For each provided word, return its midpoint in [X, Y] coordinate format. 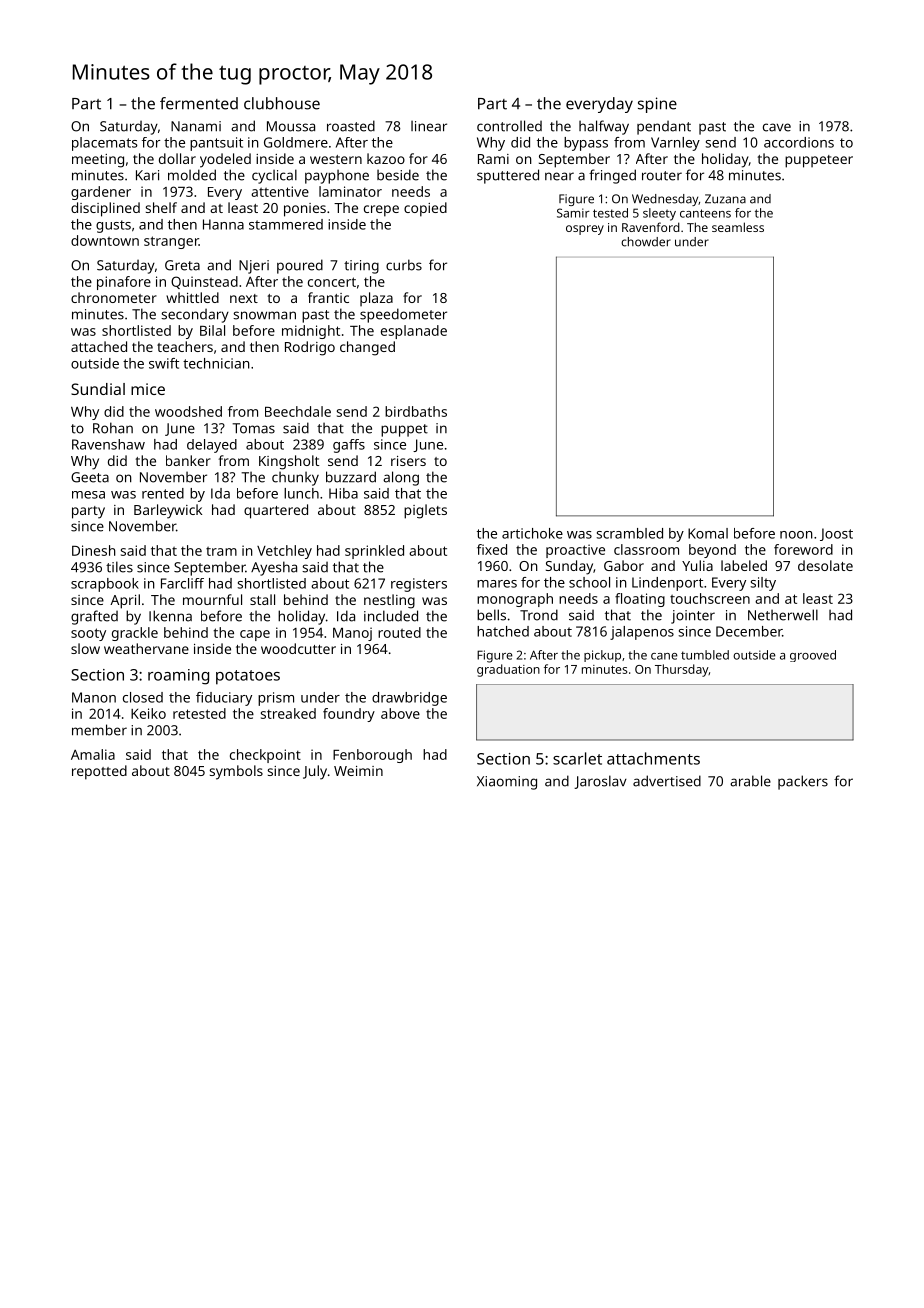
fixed [492, 549]
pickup [602, 656]
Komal [708, 533]
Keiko [148, 713]
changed [367, 348]
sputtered [508, 176]
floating [640, 600]
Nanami [196, 126]
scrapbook [105, 585]
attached [99, 346]
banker [188, 460]
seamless [738, 227]
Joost [836, 534]
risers [408, 461]
